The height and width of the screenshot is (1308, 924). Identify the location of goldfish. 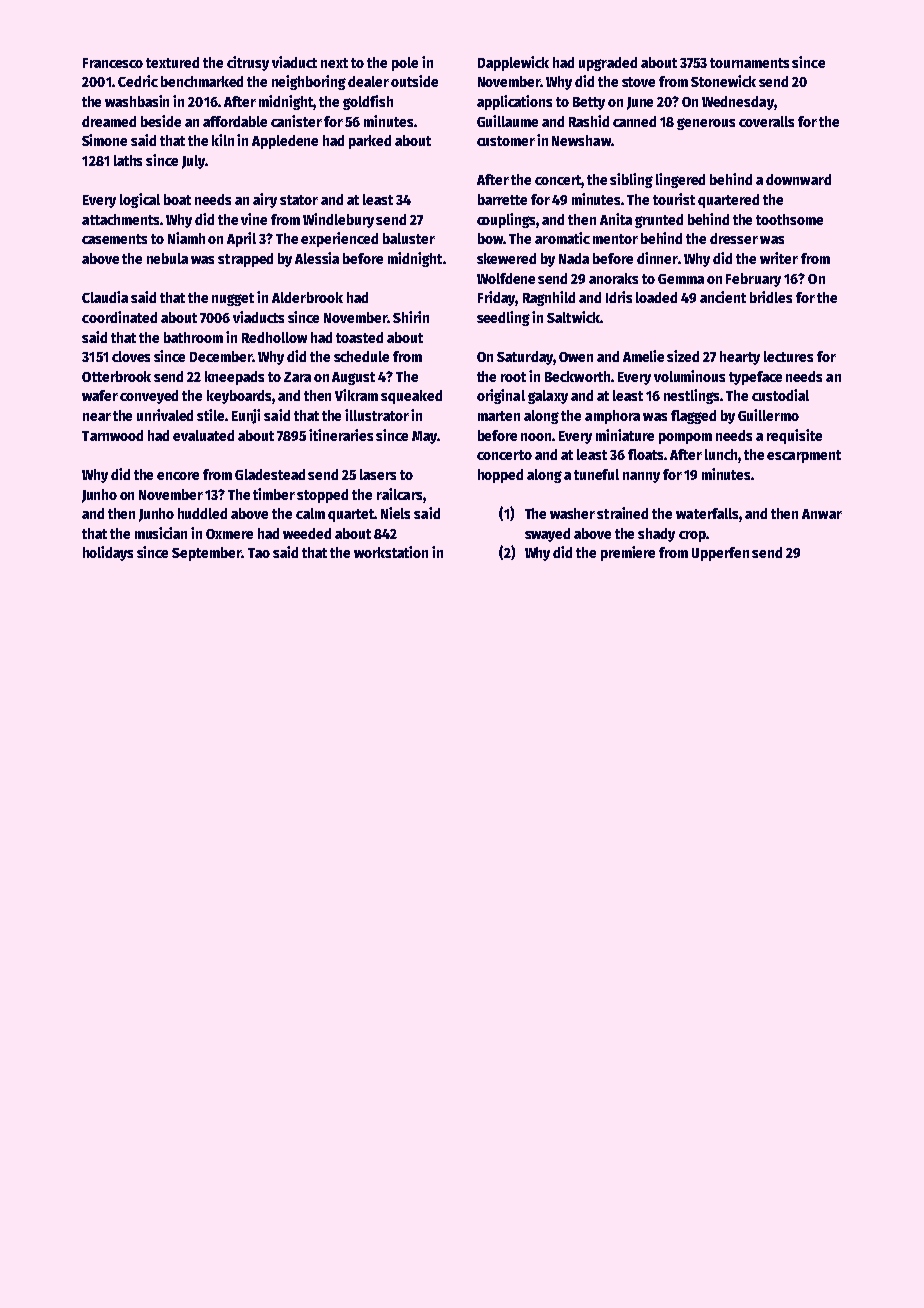
(368, 102).
